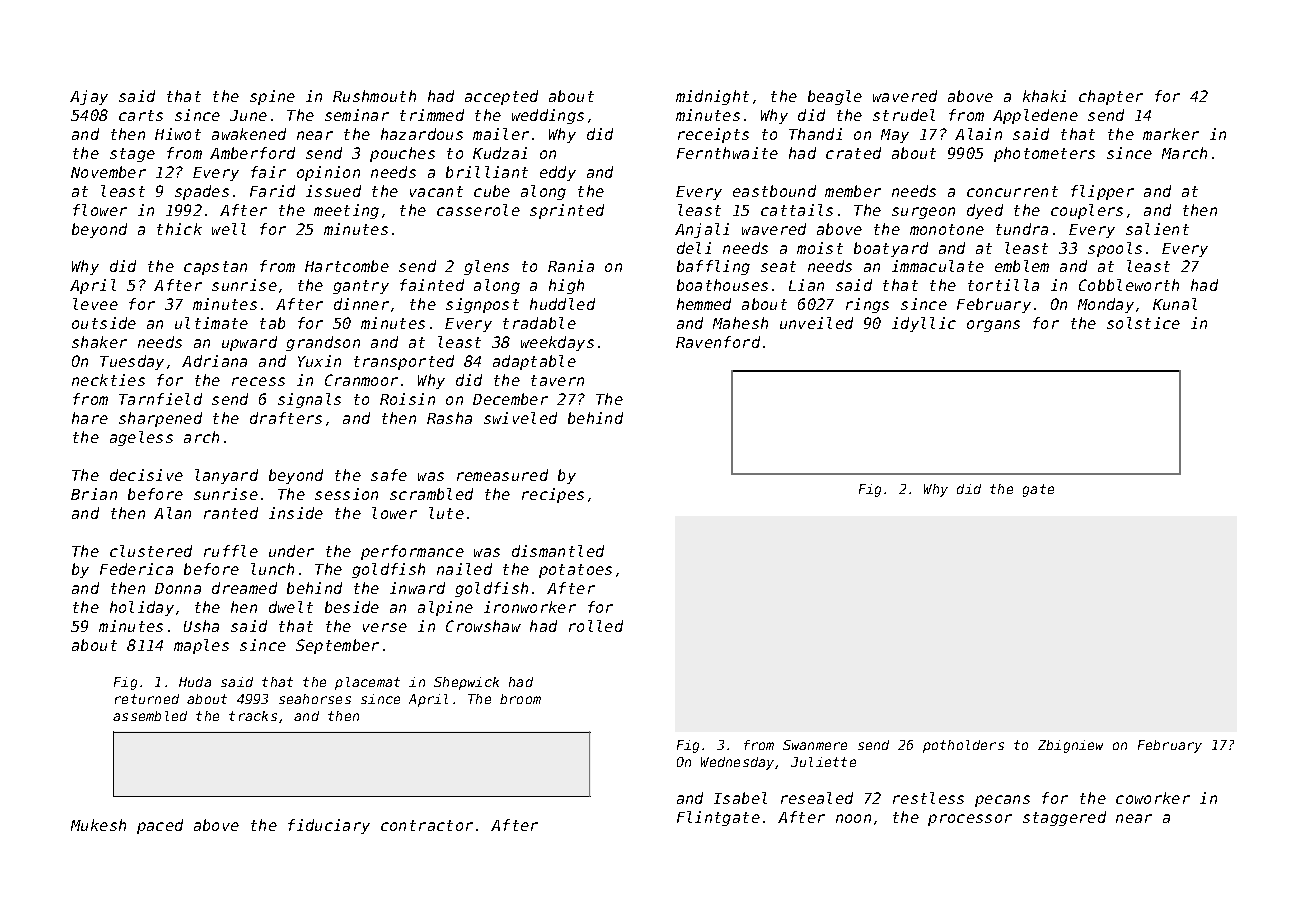 This screenshot has width=1308, height=924. Describe the element at coordinates (160, 826) in the screenshot. I see `paced` at that location.
